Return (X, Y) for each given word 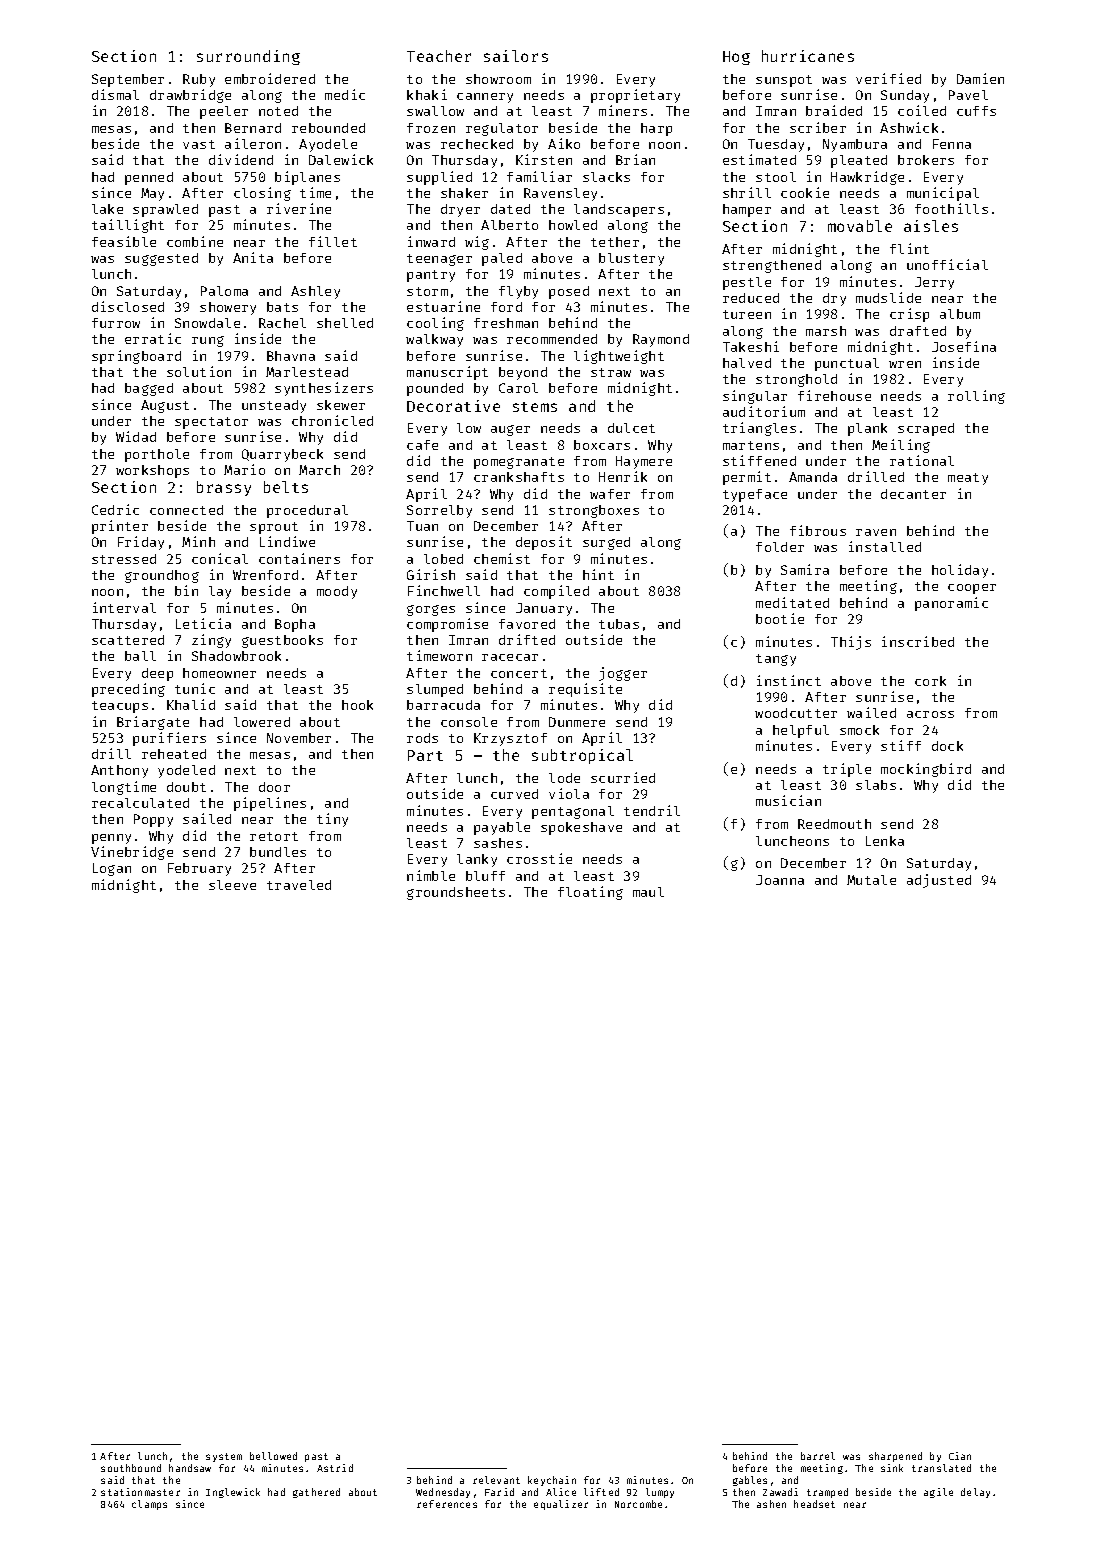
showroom (498, 79)
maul (648, 892)
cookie (805, 192)
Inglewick (233, 1493)
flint (909, 248)
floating (590, 893)
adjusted (939, 881)
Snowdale (207, 323)
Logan (112, 869)
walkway (434, 340)
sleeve (232, 885)
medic (345, 94)
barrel (818, 1456)
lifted (601, 1492)
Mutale (871, 880)
